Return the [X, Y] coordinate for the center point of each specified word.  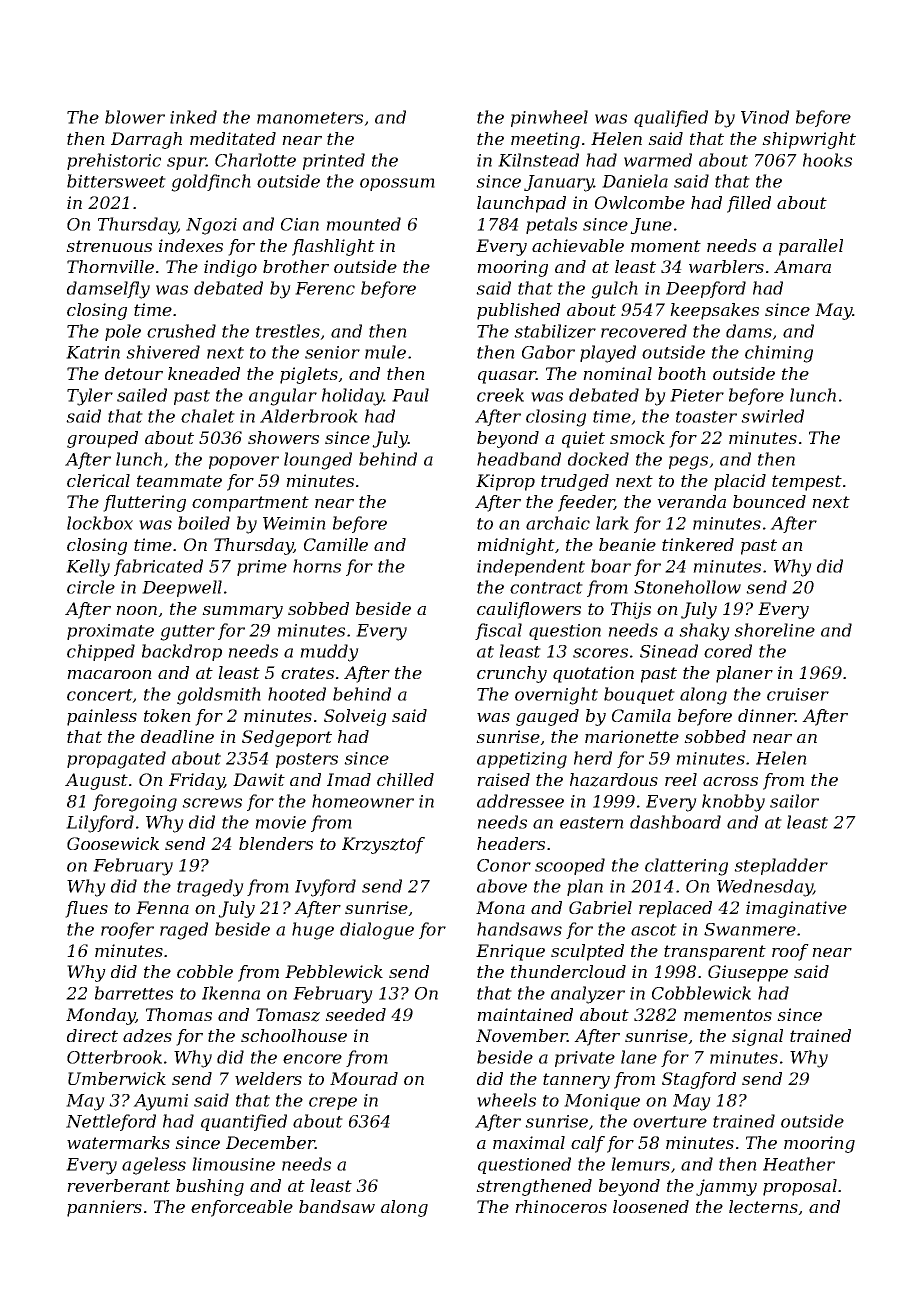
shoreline [774, 630]
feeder [586, 503]
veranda [691, 501]
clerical [98, 480]
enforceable [242, 1208]
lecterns [763, 1206]
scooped [570, 866]
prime [262, 568]
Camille [336, 544]
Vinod [765, 117]
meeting [545, 140]
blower [135, 117]
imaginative [796, 909]
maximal [529, 1142]
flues [86, 909]
